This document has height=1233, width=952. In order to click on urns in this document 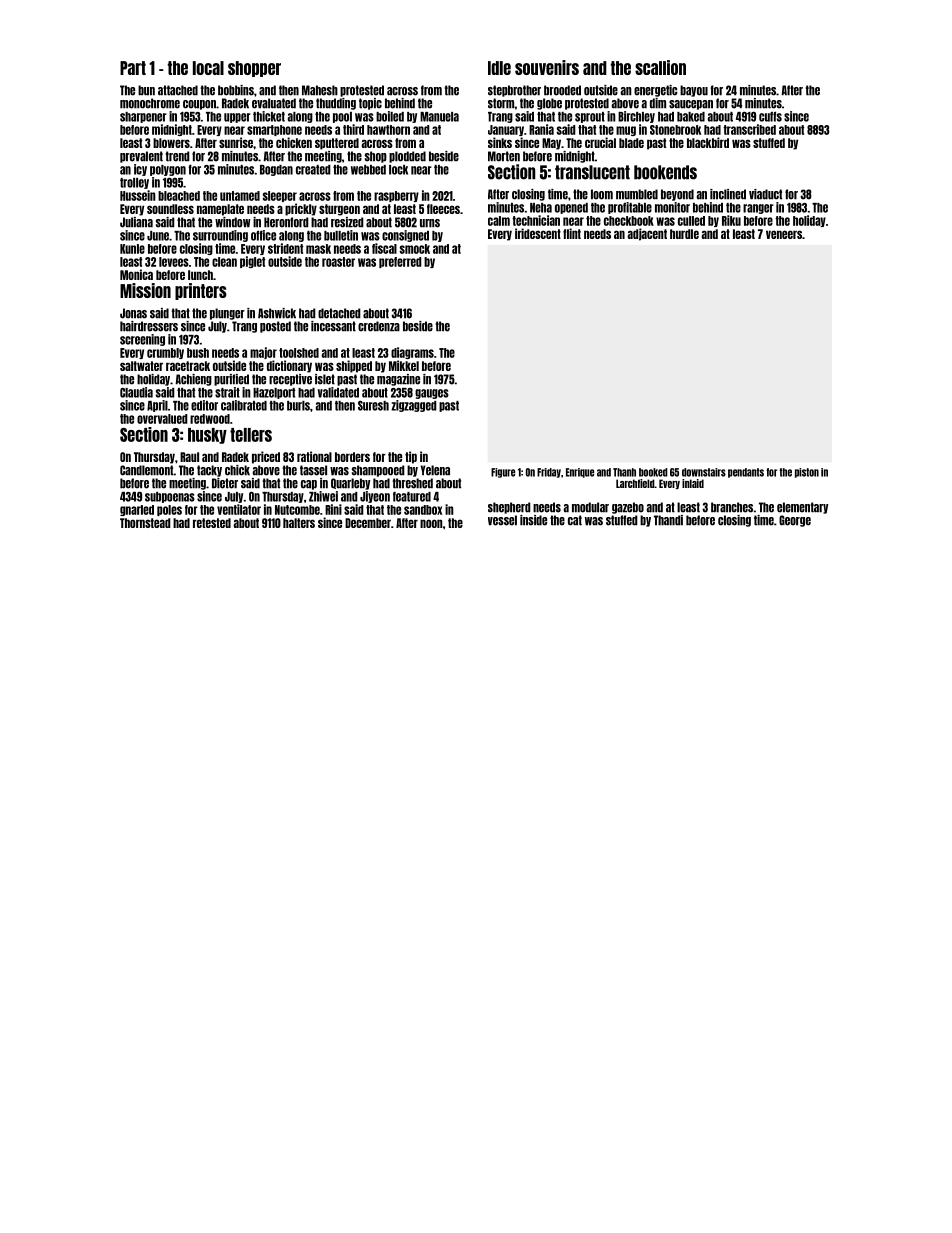, I will do `click(430, 223)`.
